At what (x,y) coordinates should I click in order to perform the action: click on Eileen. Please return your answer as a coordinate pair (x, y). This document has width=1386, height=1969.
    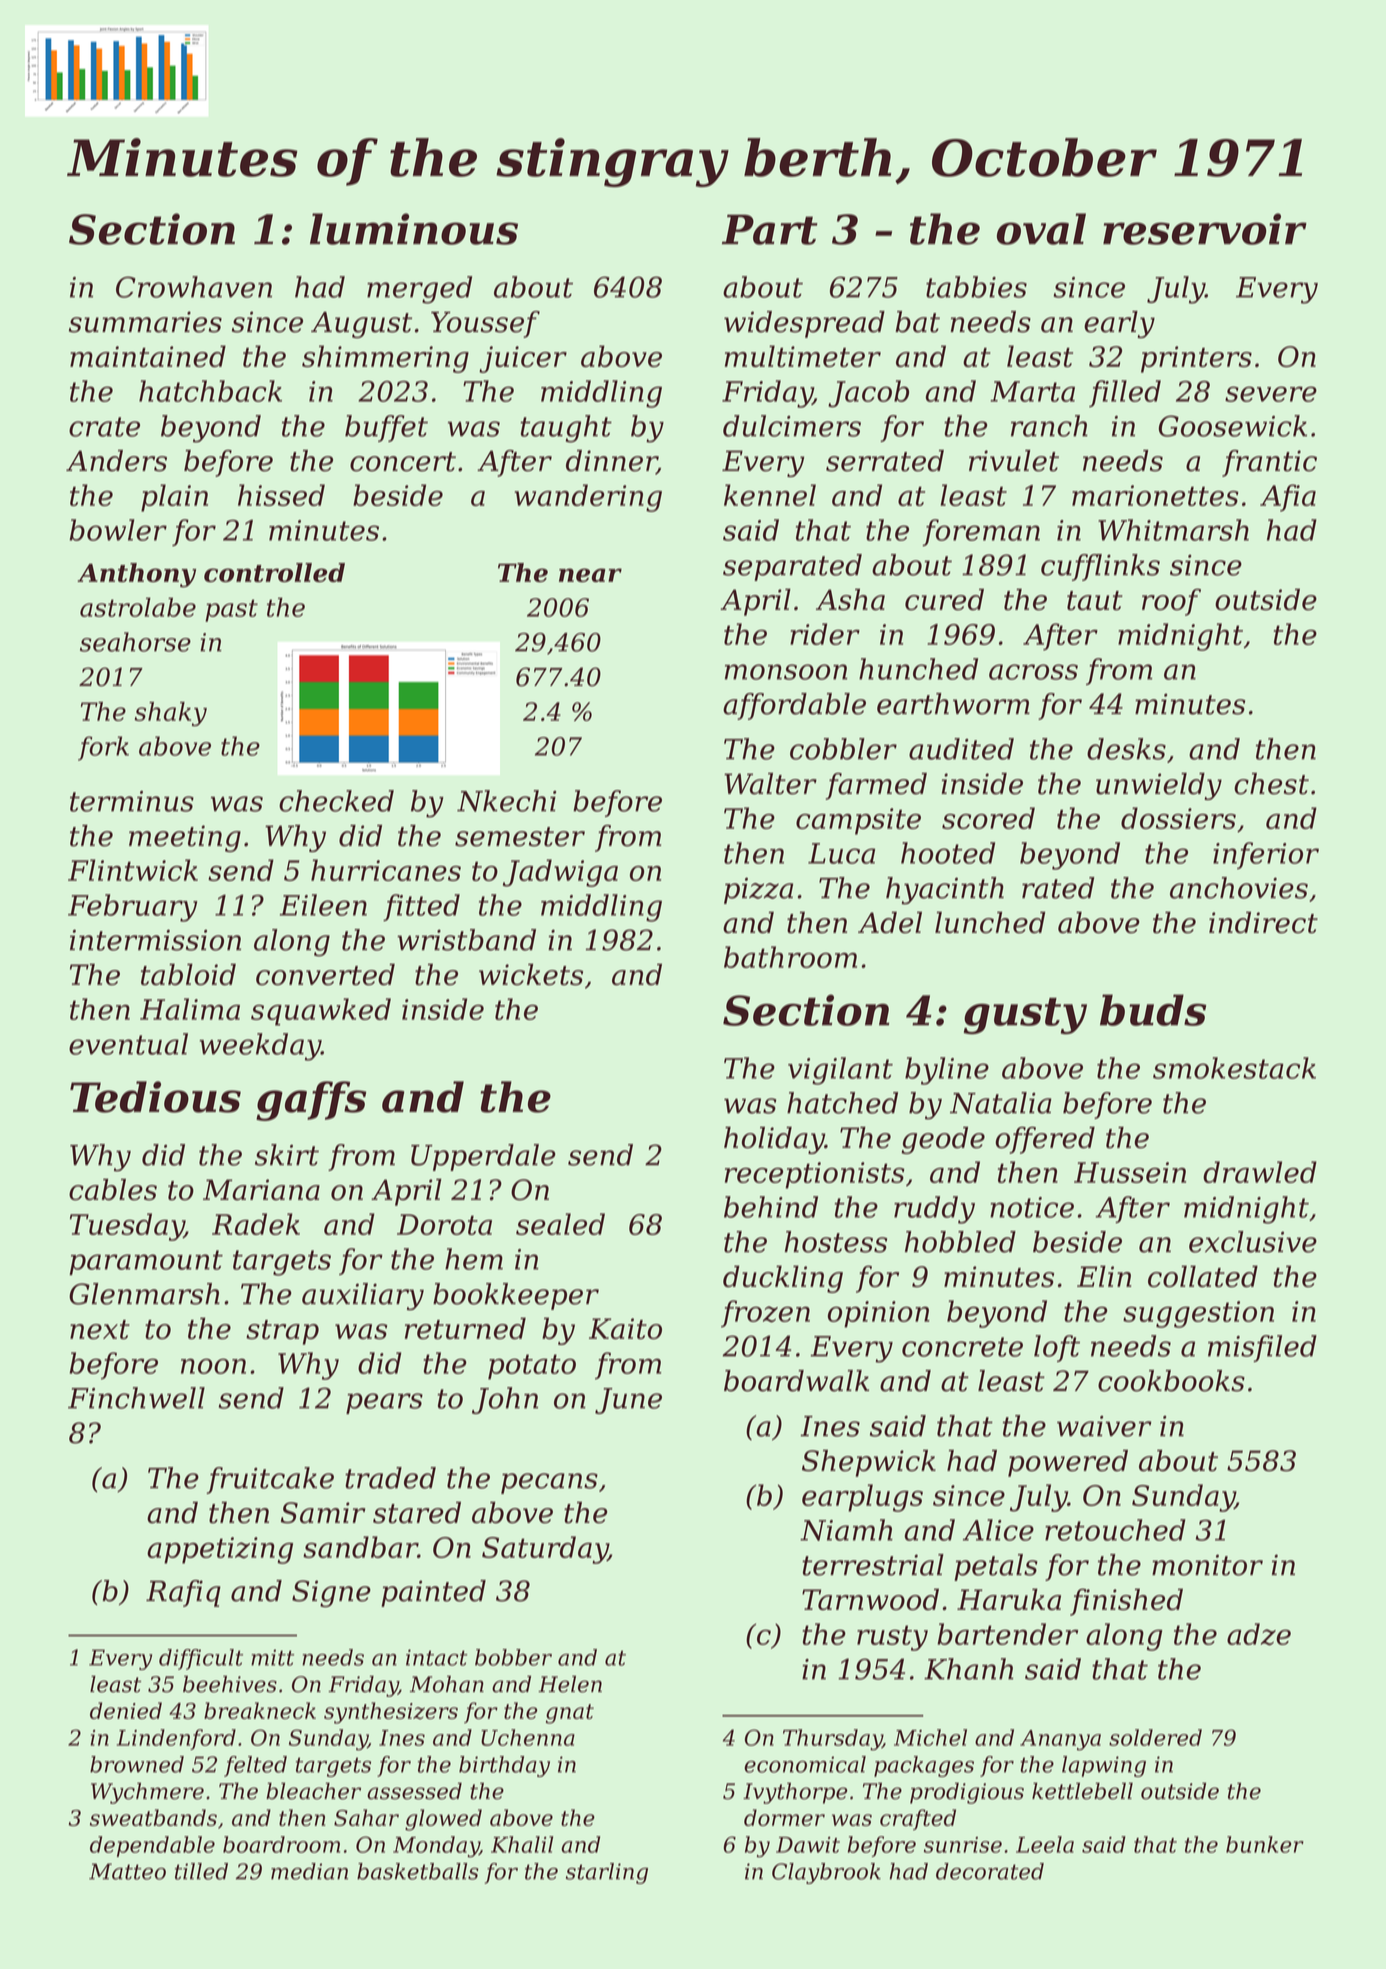
    Looking at the image, I should click on (323, 905).
